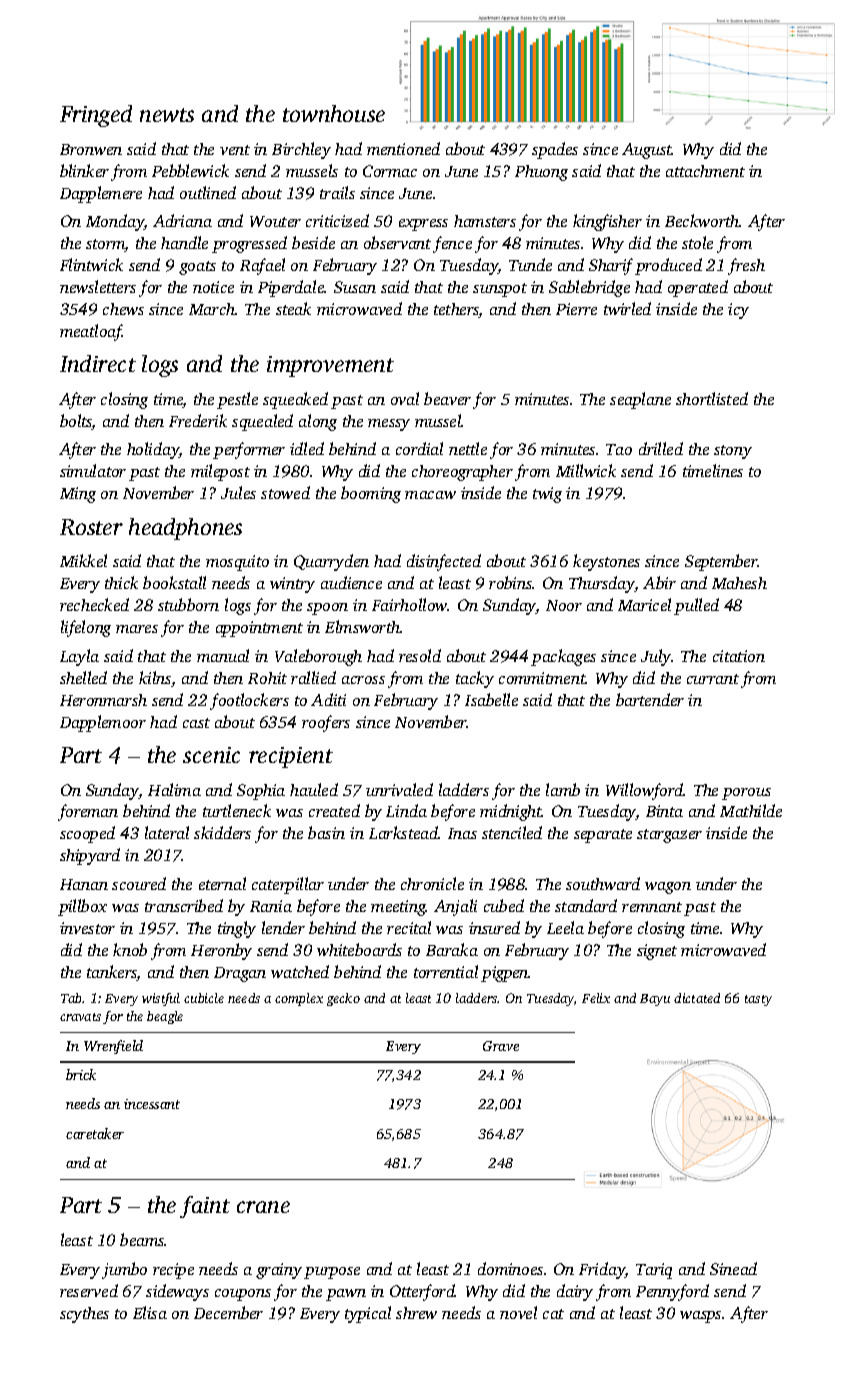  What do you see at coordinates (697, 242) in the screenshot?
I see `stole` at bounding box center [697, 242].
